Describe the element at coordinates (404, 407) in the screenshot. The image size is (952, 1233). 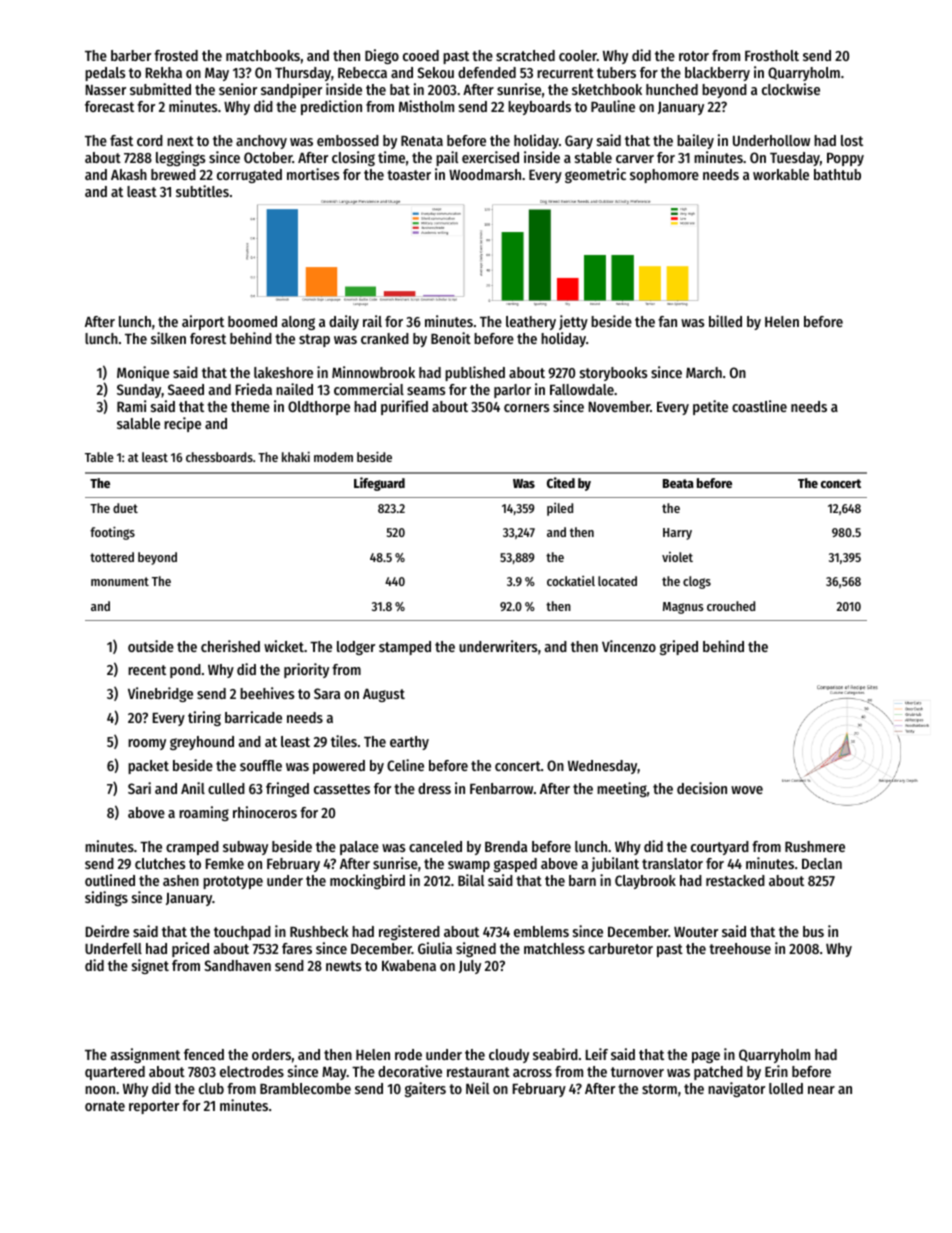
I see `purified` at that location.
